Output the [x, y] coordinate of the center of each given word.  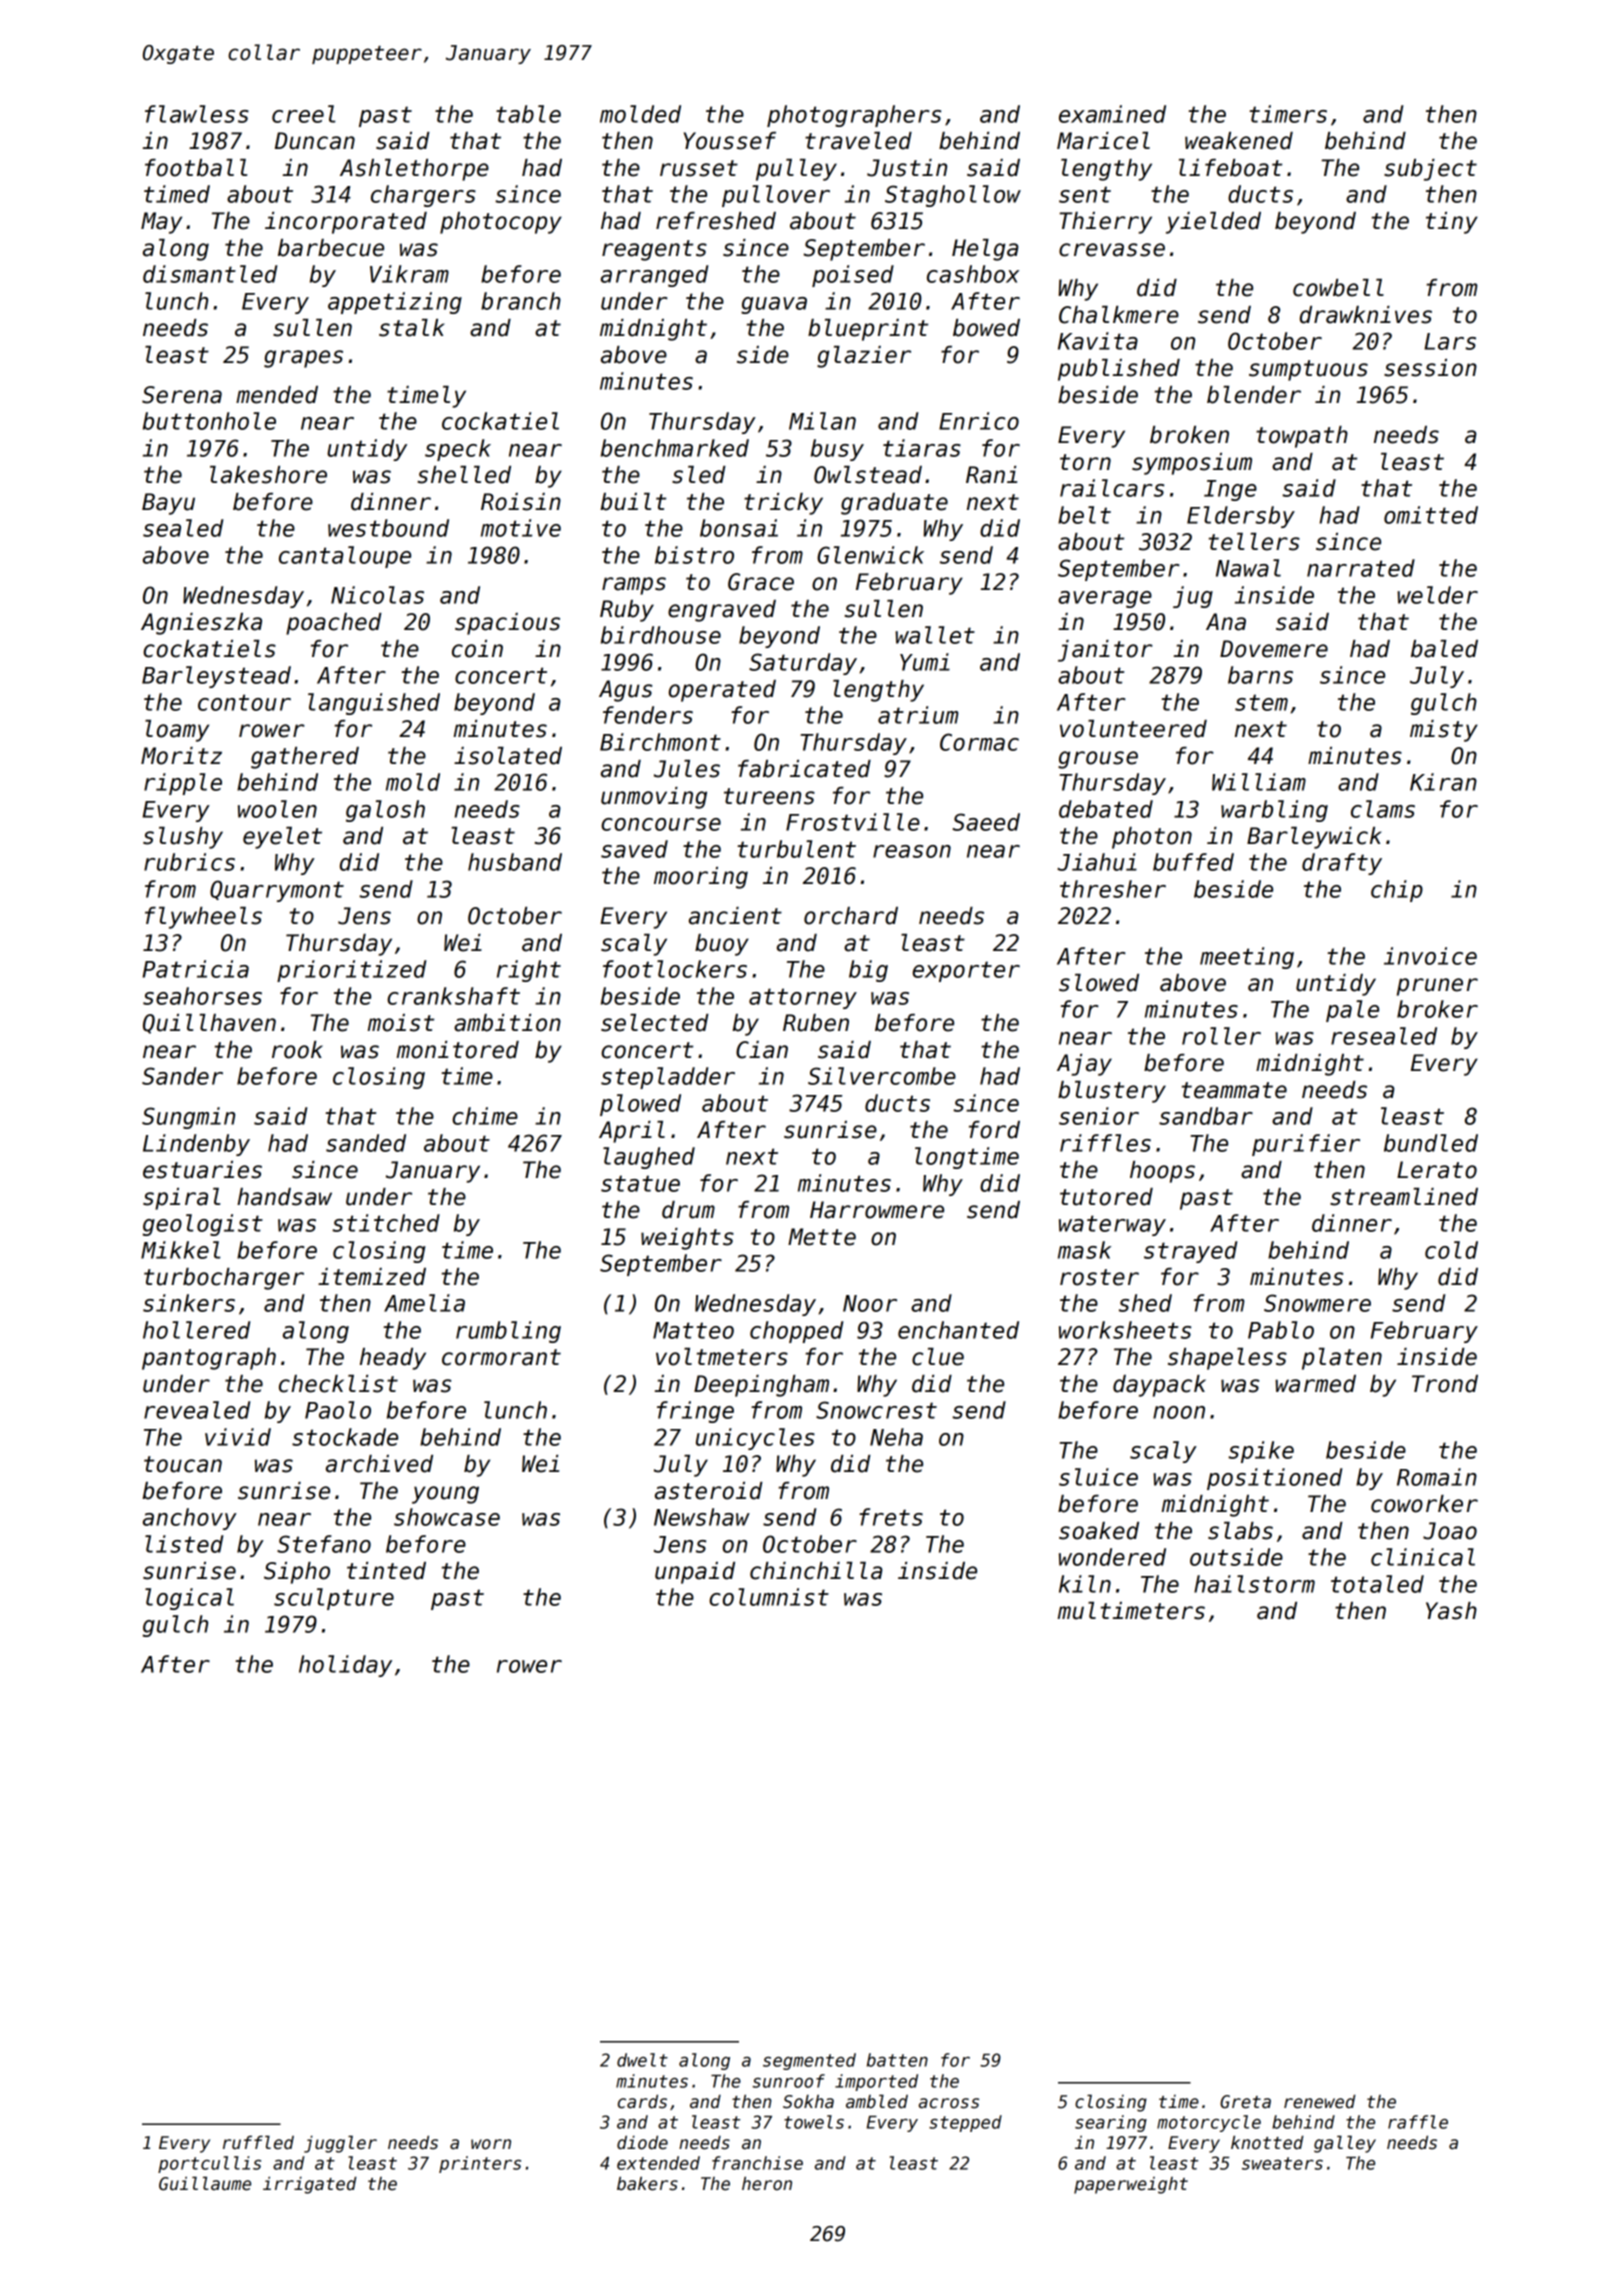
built [633, 502]
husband [515, 862]
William [1259, 782]
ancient [735, 916]
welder [1437, 595]
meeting [1247, 958]
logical [189, 1599]
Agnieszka [201, 624]
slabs [1240, 1531]
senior [1099, 1116]
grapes [303, 359]
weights [687, 1239]
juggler [340, 2144]
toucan [183, 1464]
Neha [896, 1437]
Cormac [979, 742]
